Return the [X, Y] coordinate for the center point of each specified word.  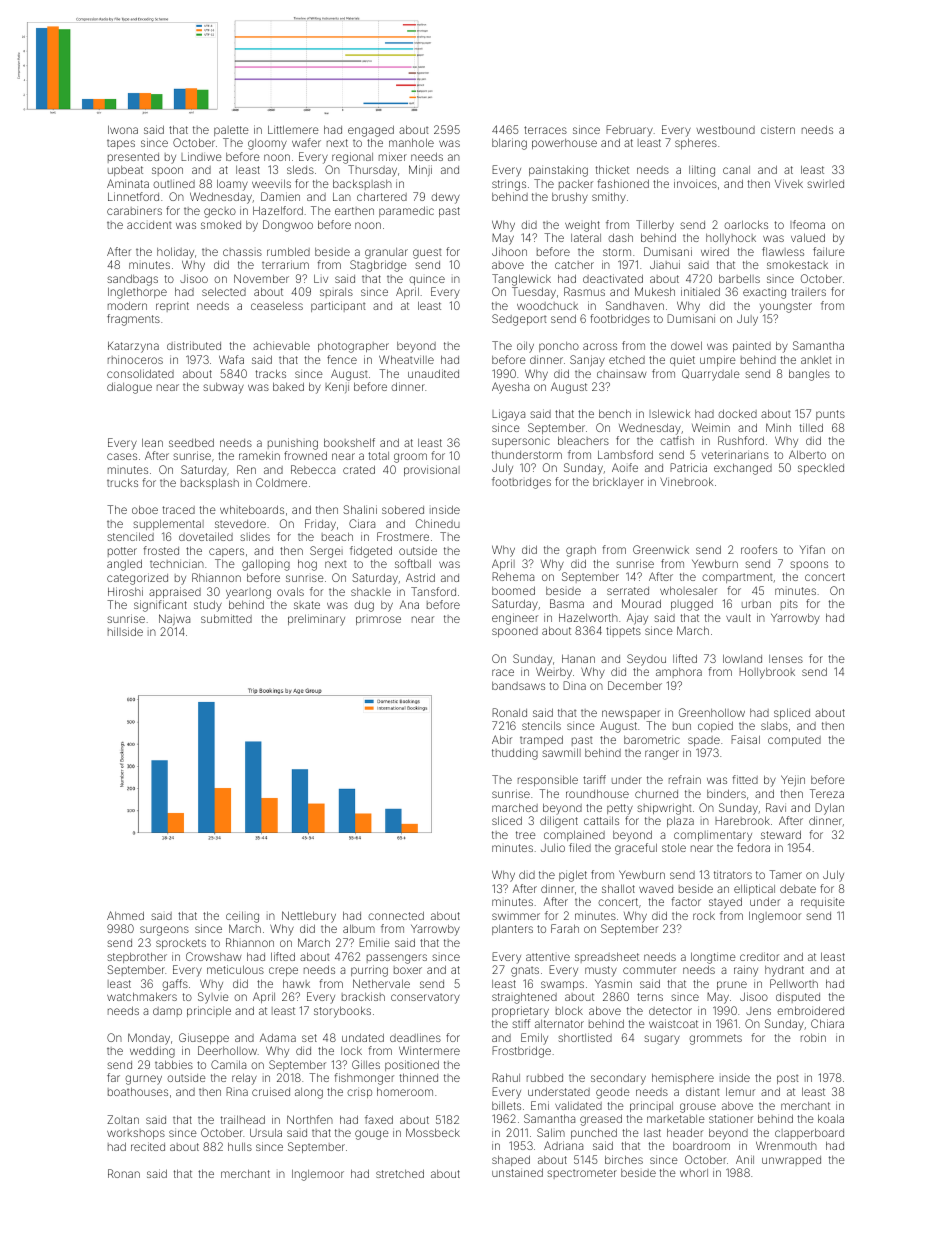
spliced [792, 713]
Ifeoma [807, 224]
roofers [759, 549]
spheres [696, 143]
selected [224, 291]
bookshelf [349, 442]
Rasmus [584, 291]
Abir [502, 739]
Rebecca [313, 469]
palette [231, 131]
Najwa [174, 619]
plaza [680, 821]
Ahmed [125, 915]
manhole [411, 142]
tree [526, 835]
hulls [240, 1146]
